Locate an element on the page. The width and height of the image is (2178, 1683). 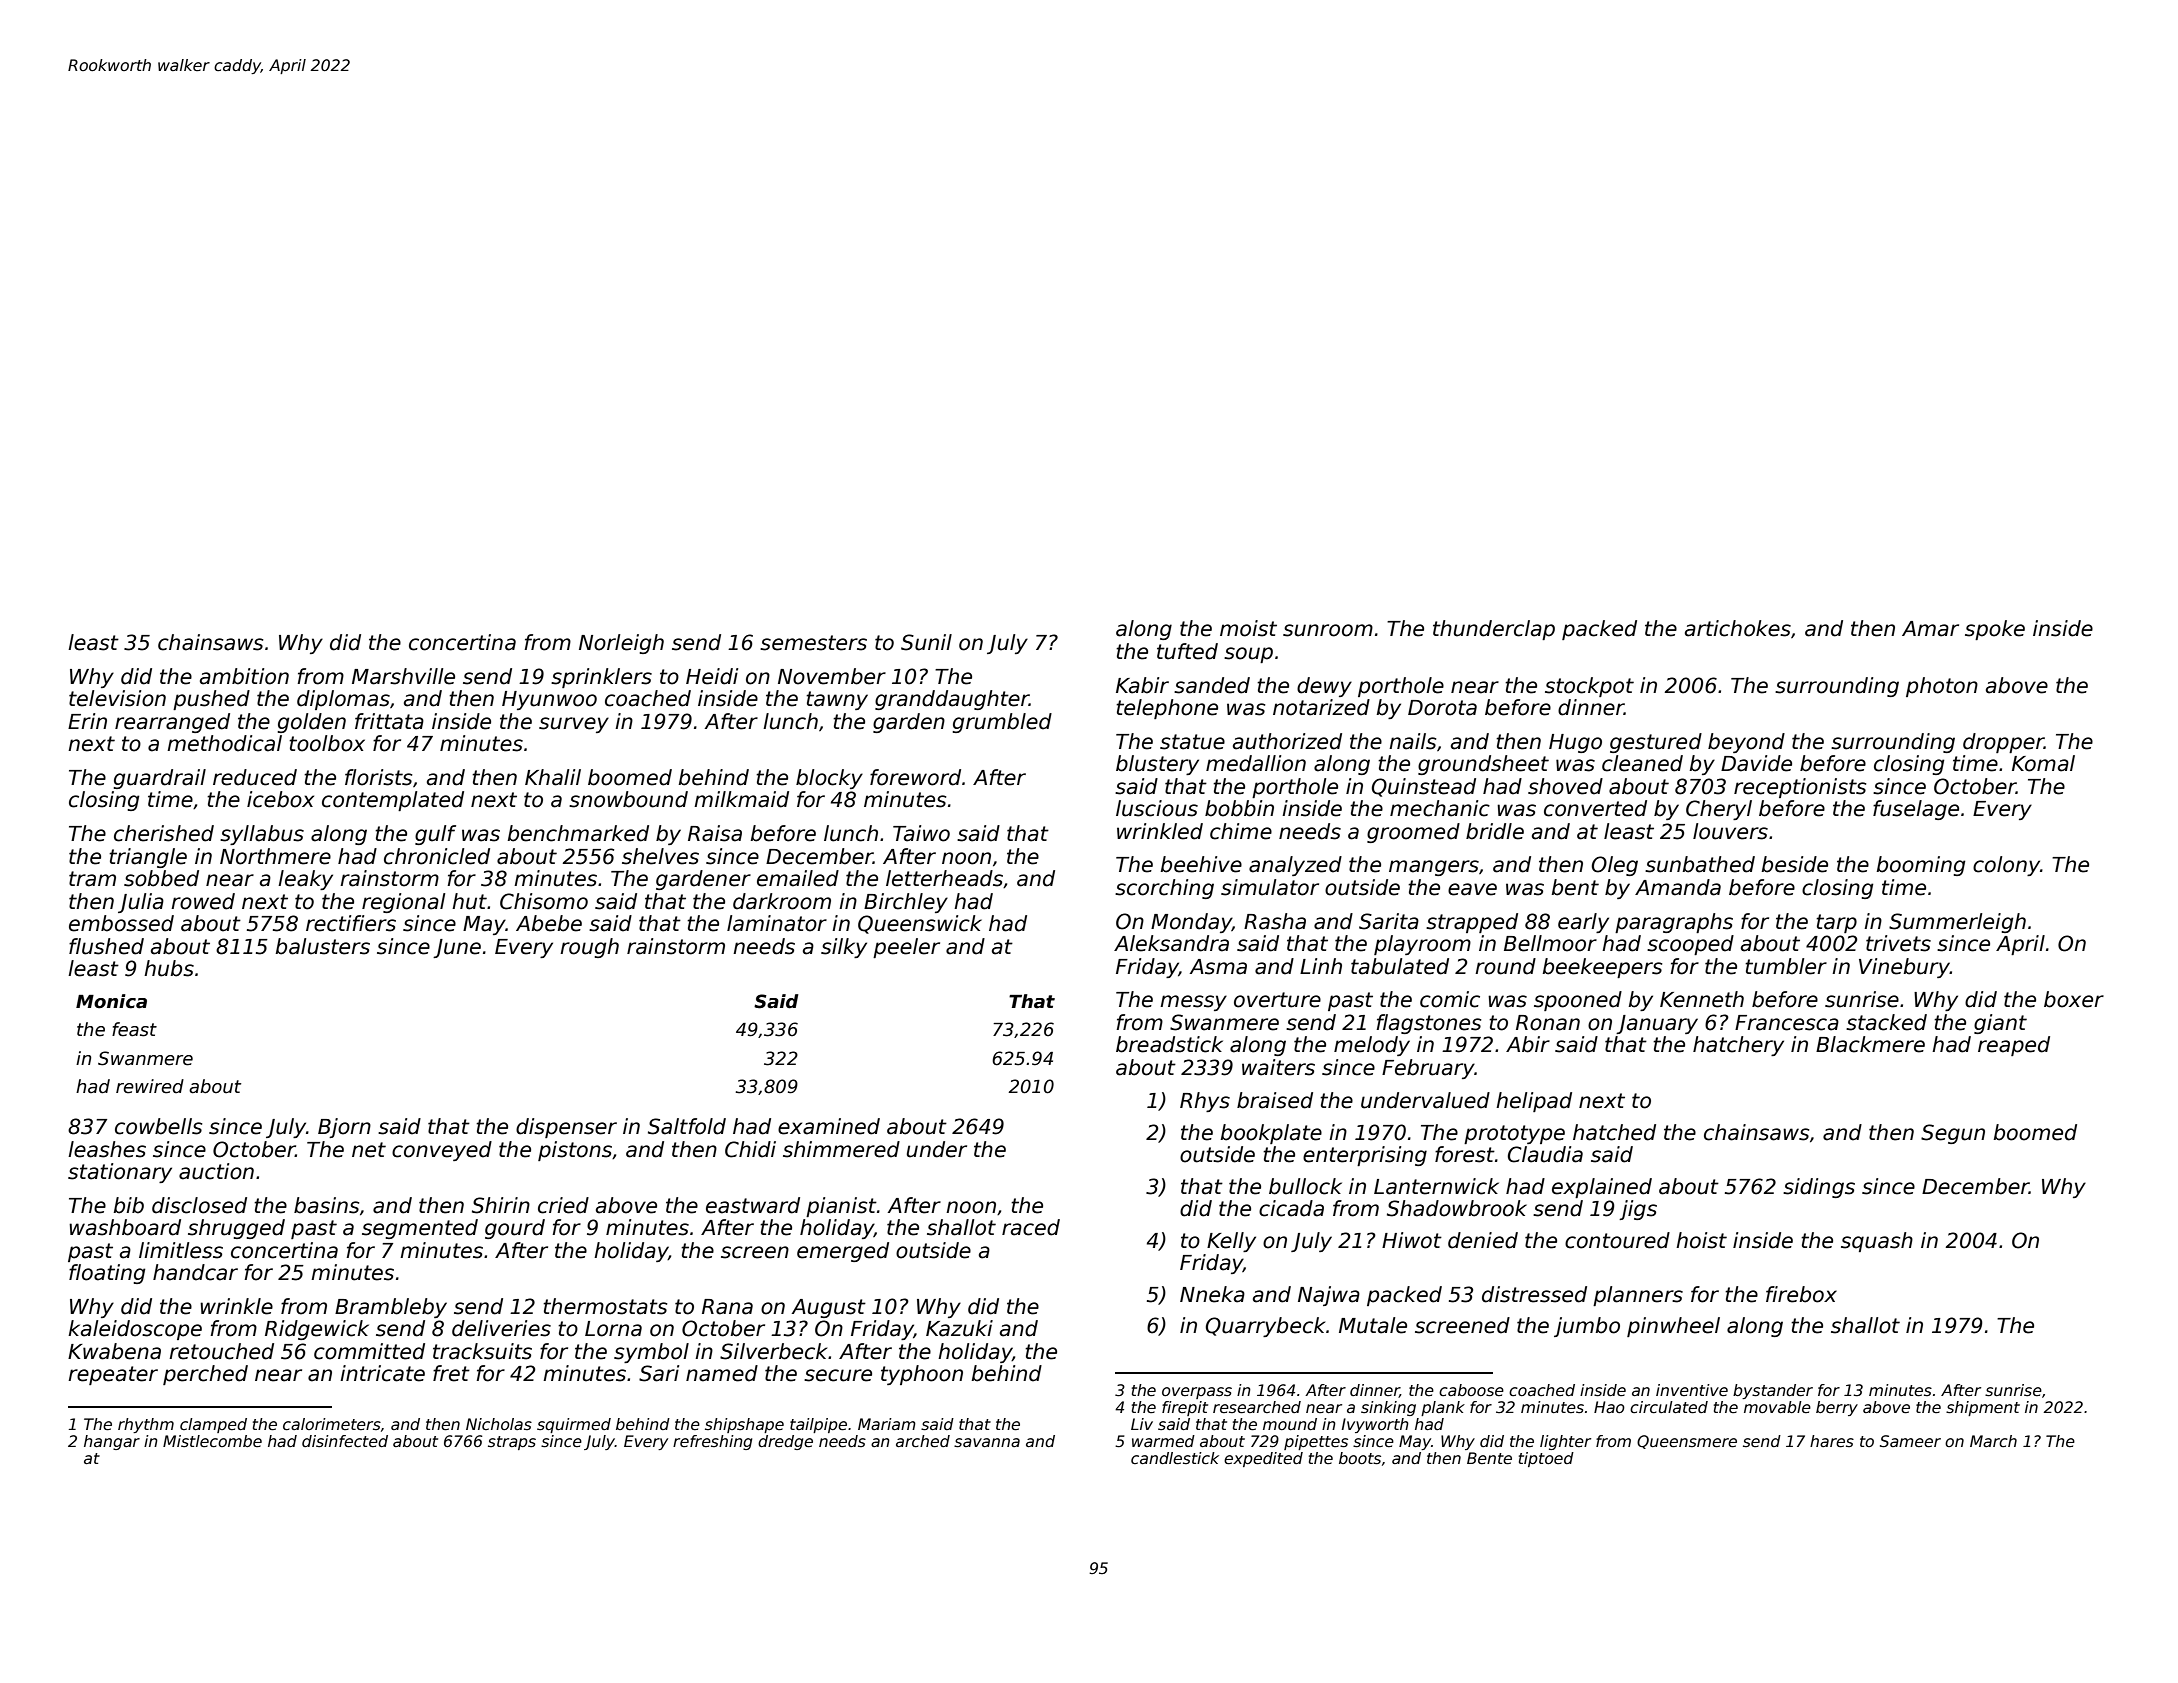
cherished is located at coordinates (164, 833).
